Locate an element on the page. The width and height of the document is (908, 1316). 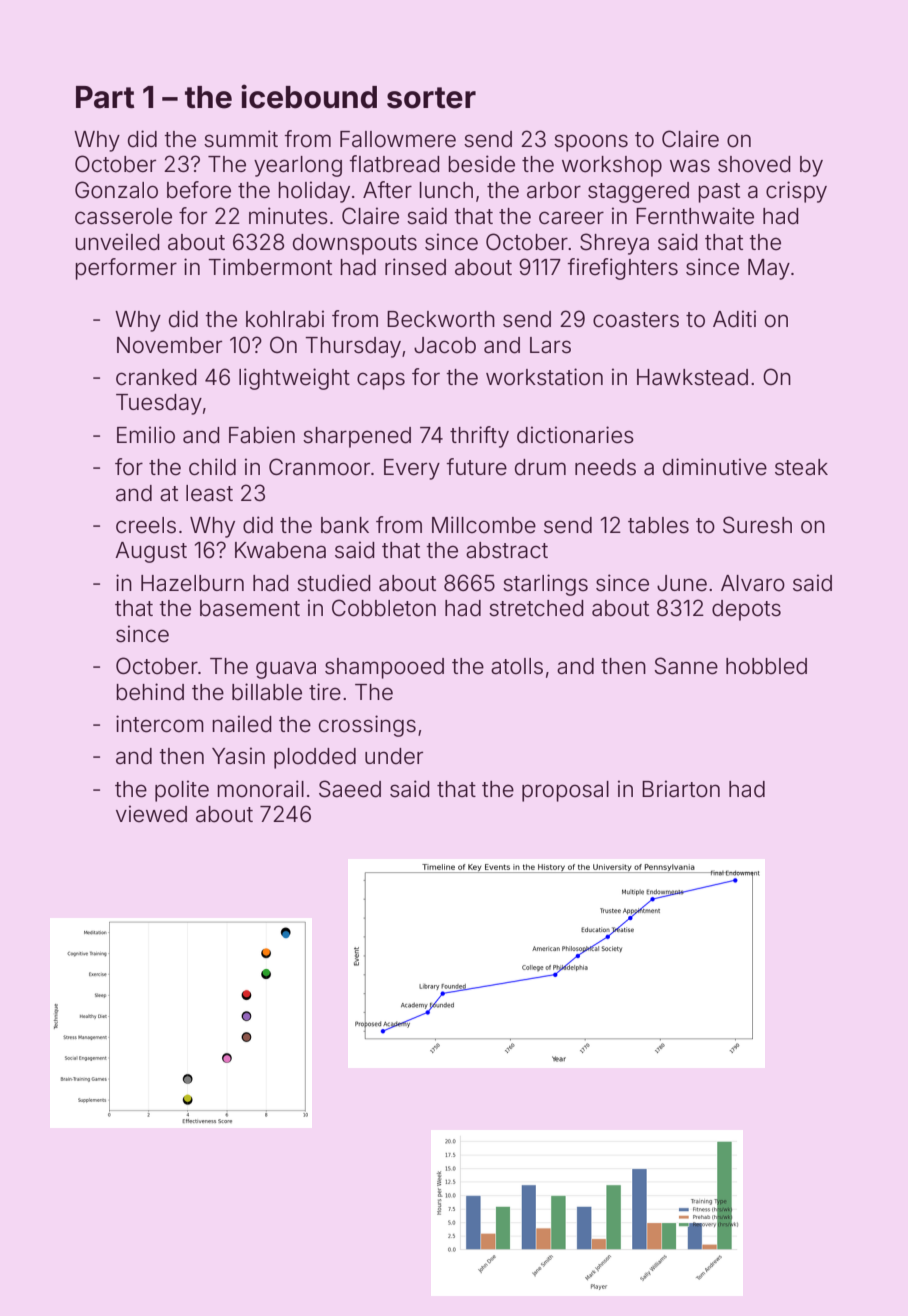
Briarton is located at coordinates (681, 789).
